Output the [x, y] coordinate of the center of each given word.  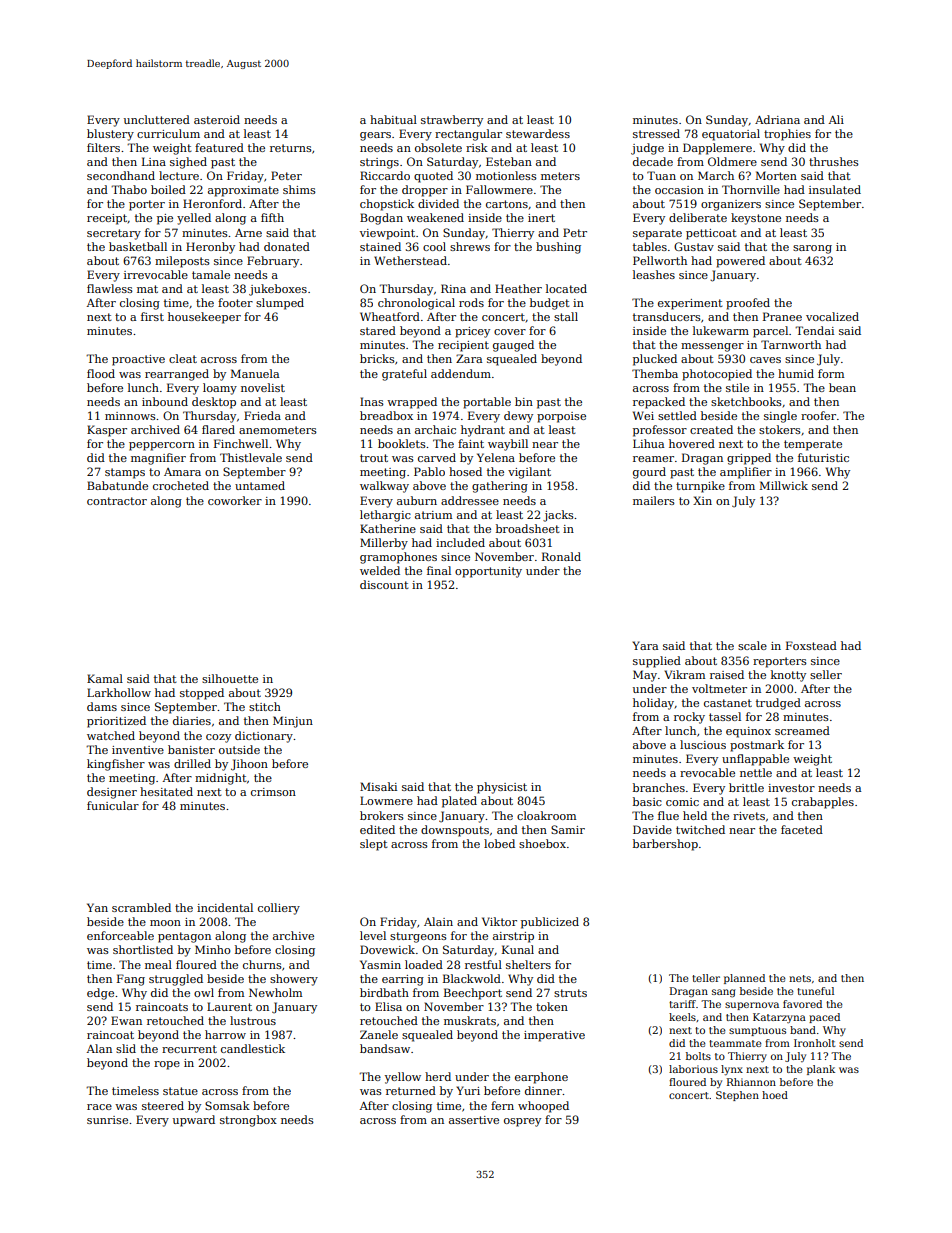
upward [194, 1121]
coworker [235, 500]
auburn [417, 500]
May [645, 676]
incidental [225, 907]
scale [752, 645]
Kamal [105, 678]
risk [477, 147]
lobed [499, 843]
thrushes [834, 161]
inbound [165, 401]
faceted [802, 829]
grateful [404, 375]
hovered [692, 443]
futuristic [823, 457]
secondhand [121, 175]
